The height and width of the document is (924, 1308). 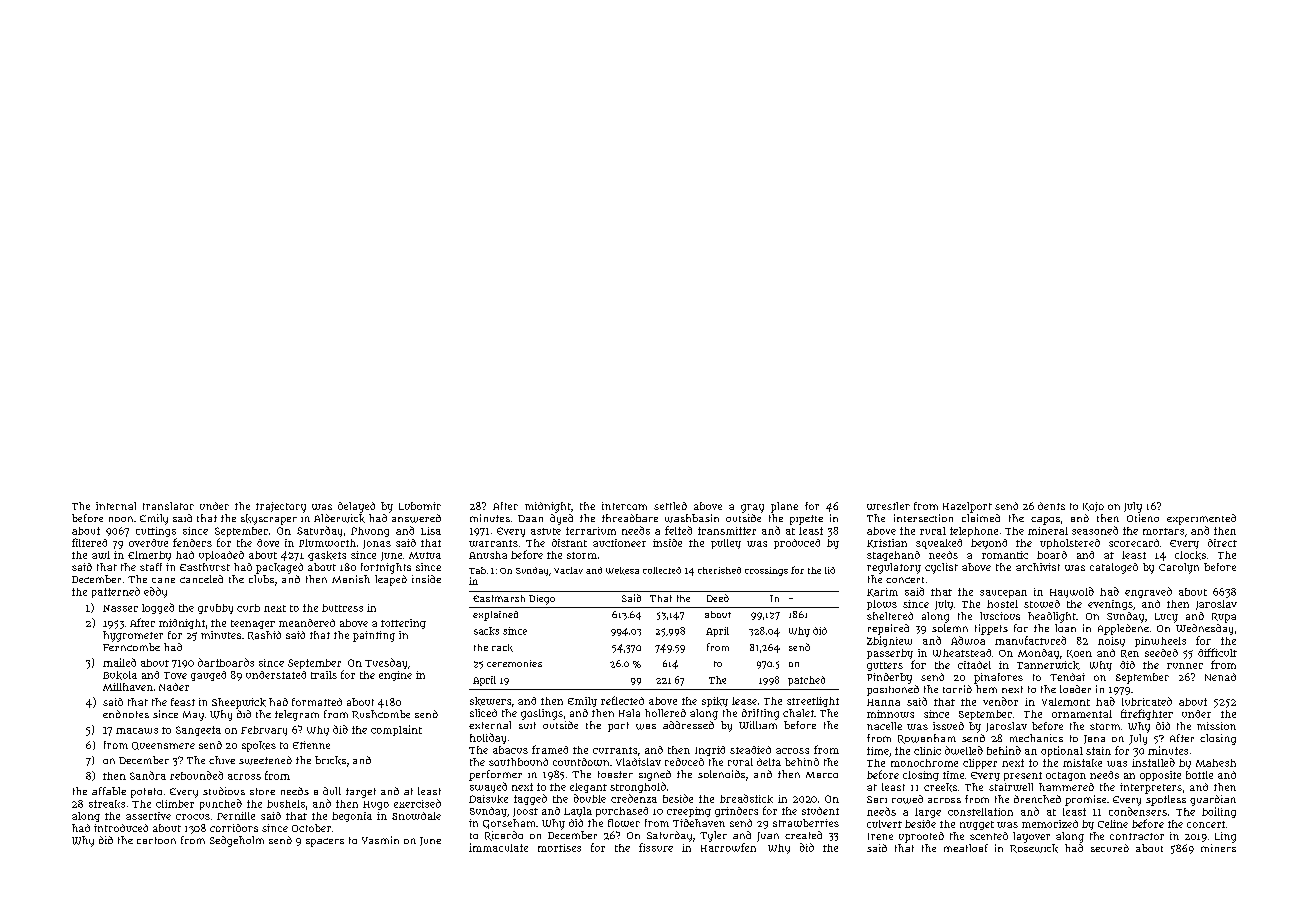 What do you see at coordinates (797, 544) in the document?
I see `produced` at bounding box center [797, 544].
